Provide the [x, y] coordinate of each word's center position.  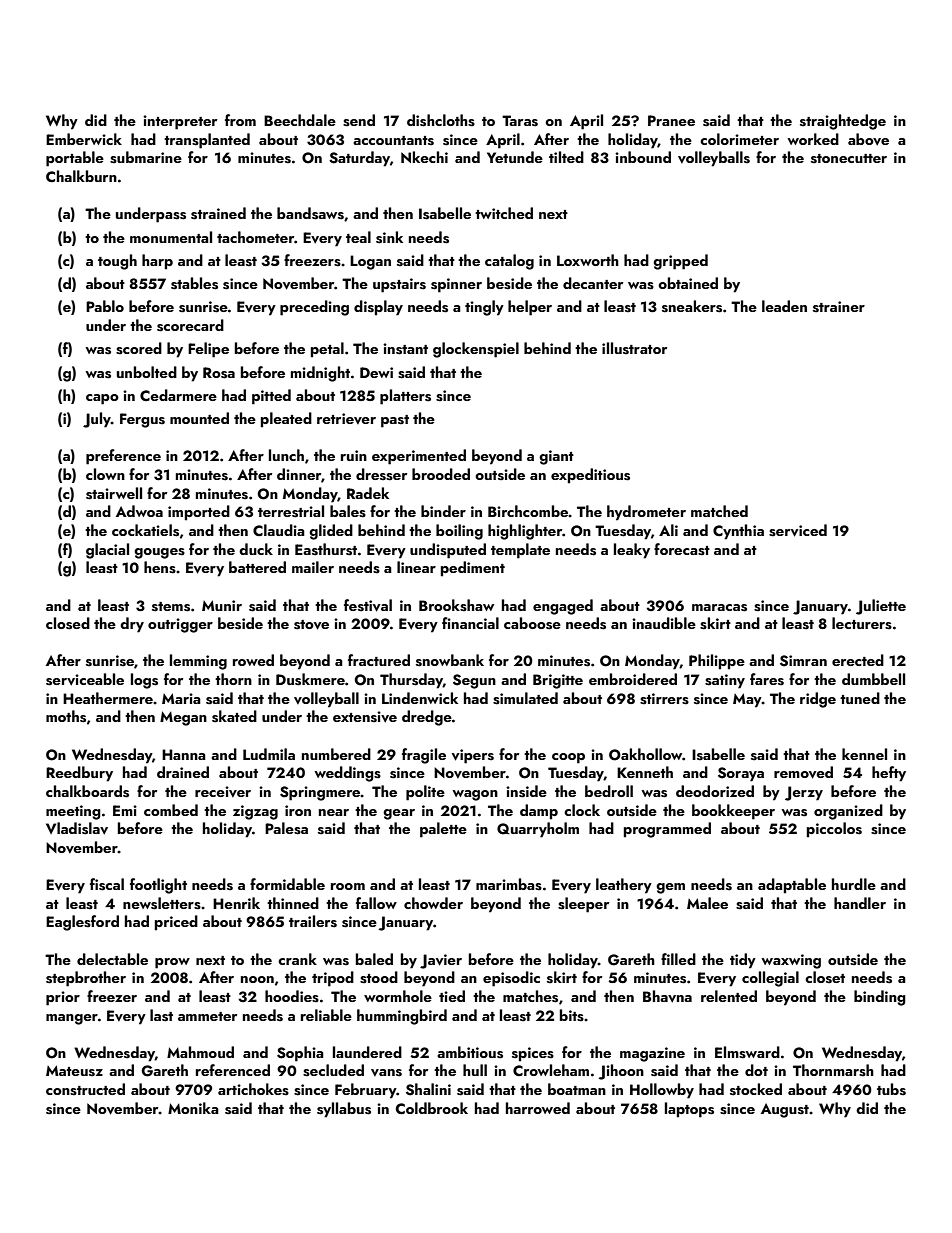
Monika [193, 1108]
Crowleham [551, 1070]
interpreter [180, 122]
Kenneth [645, 772]
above [868, 139]
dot [756, 1070]
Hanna [184, 754]
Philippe [717, 662]
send [359, 120]
